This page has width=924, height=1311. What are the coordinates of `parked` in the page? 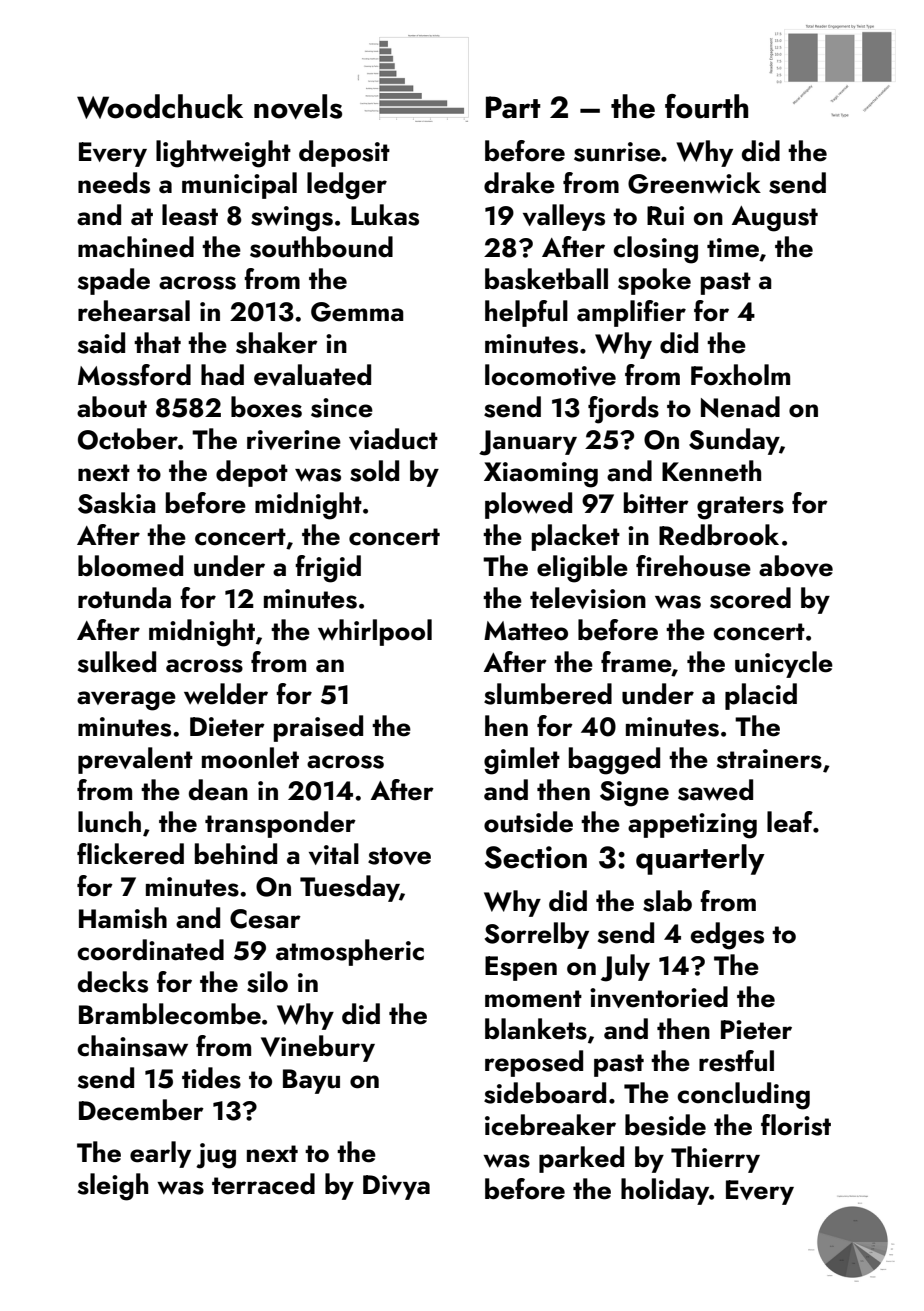 It's located at (581, 1159).
